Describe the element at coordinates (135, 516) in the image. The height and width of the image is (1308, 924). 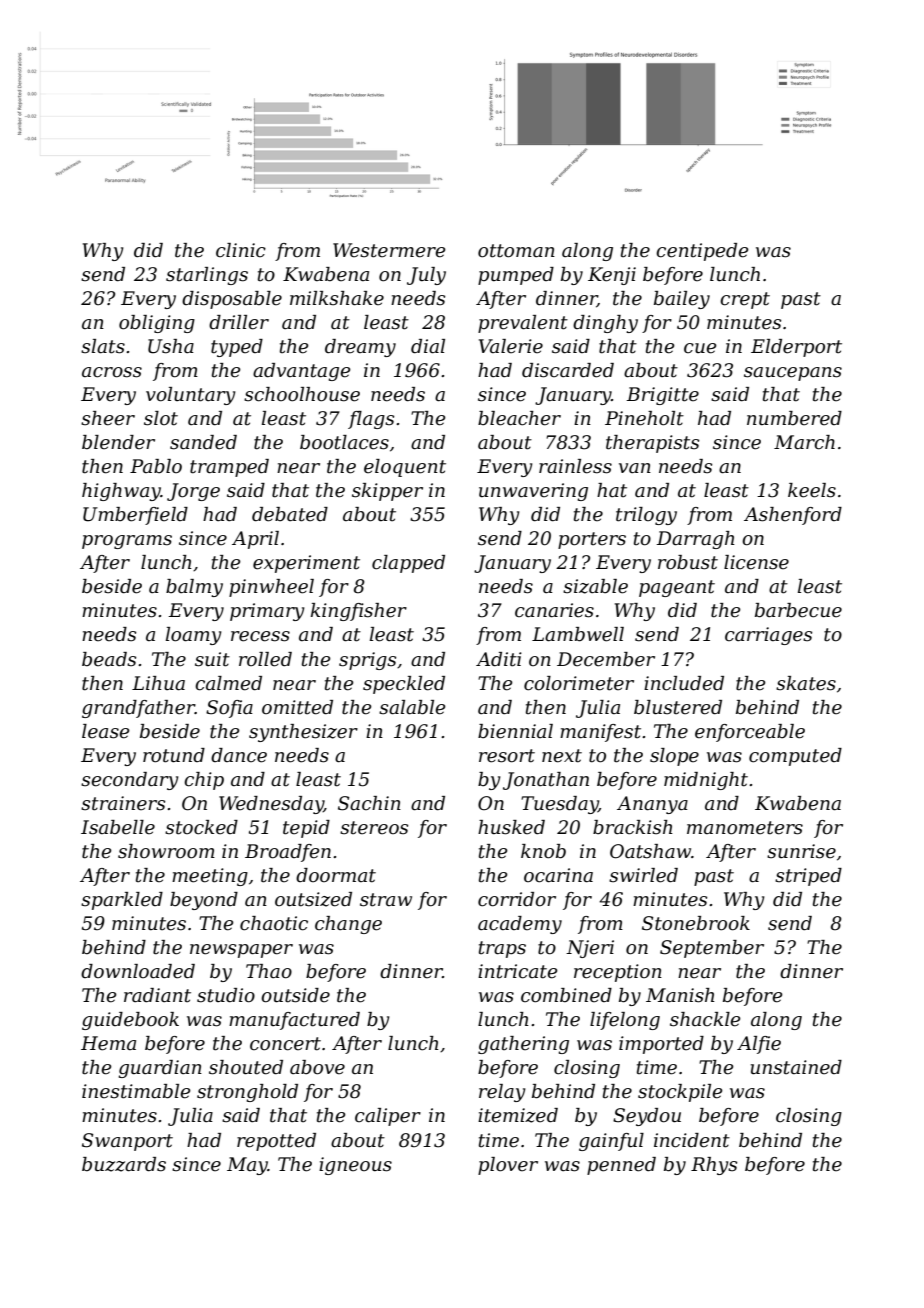
I see `Umberfield` at that location.
